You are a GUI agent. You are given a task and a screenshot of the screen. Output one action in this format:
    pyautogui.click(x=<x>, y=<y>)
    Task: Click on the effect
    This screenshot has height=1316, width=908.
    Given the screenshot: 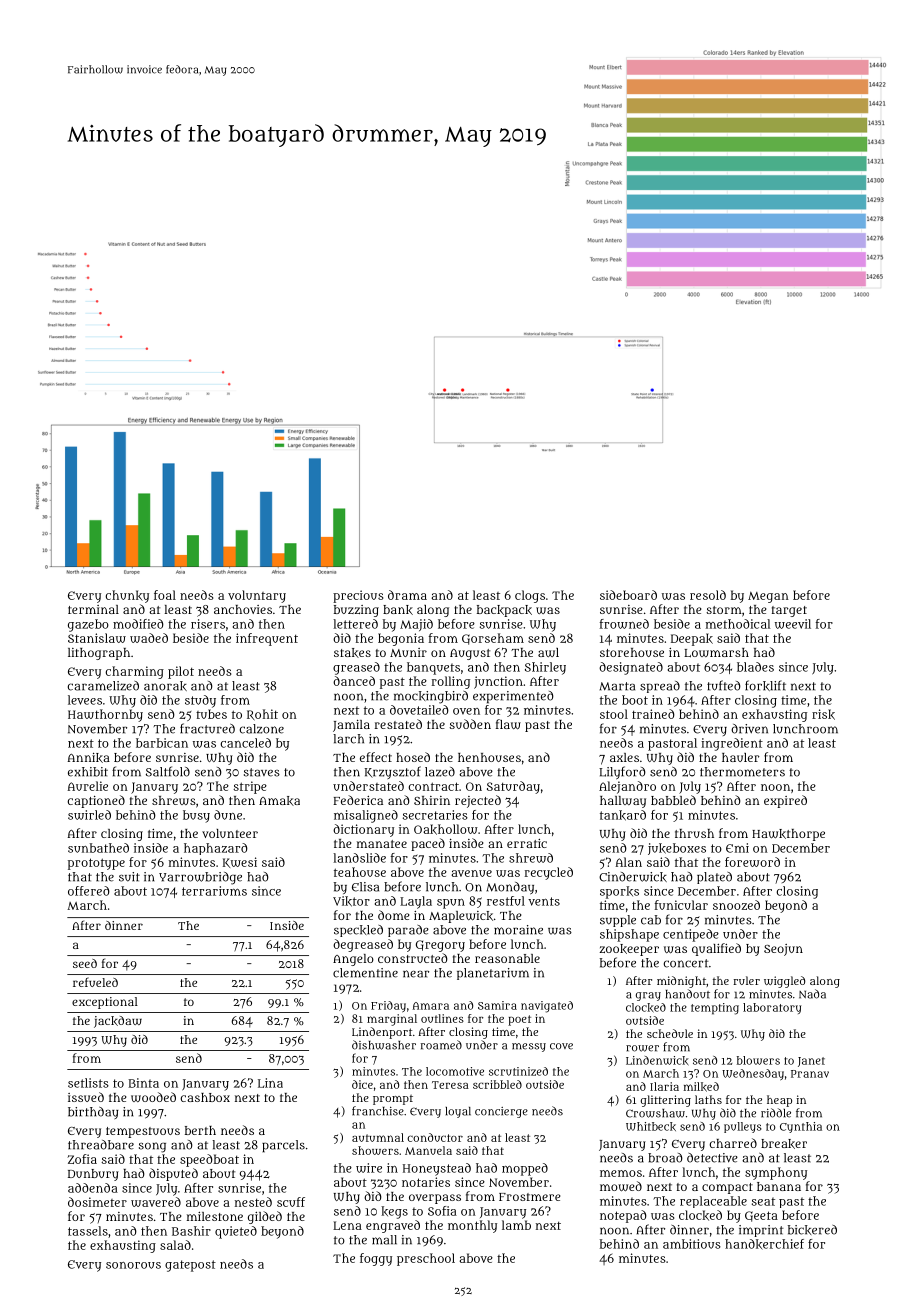 What is the action you would take?
    pyautogui.click(x=376, y=757)
